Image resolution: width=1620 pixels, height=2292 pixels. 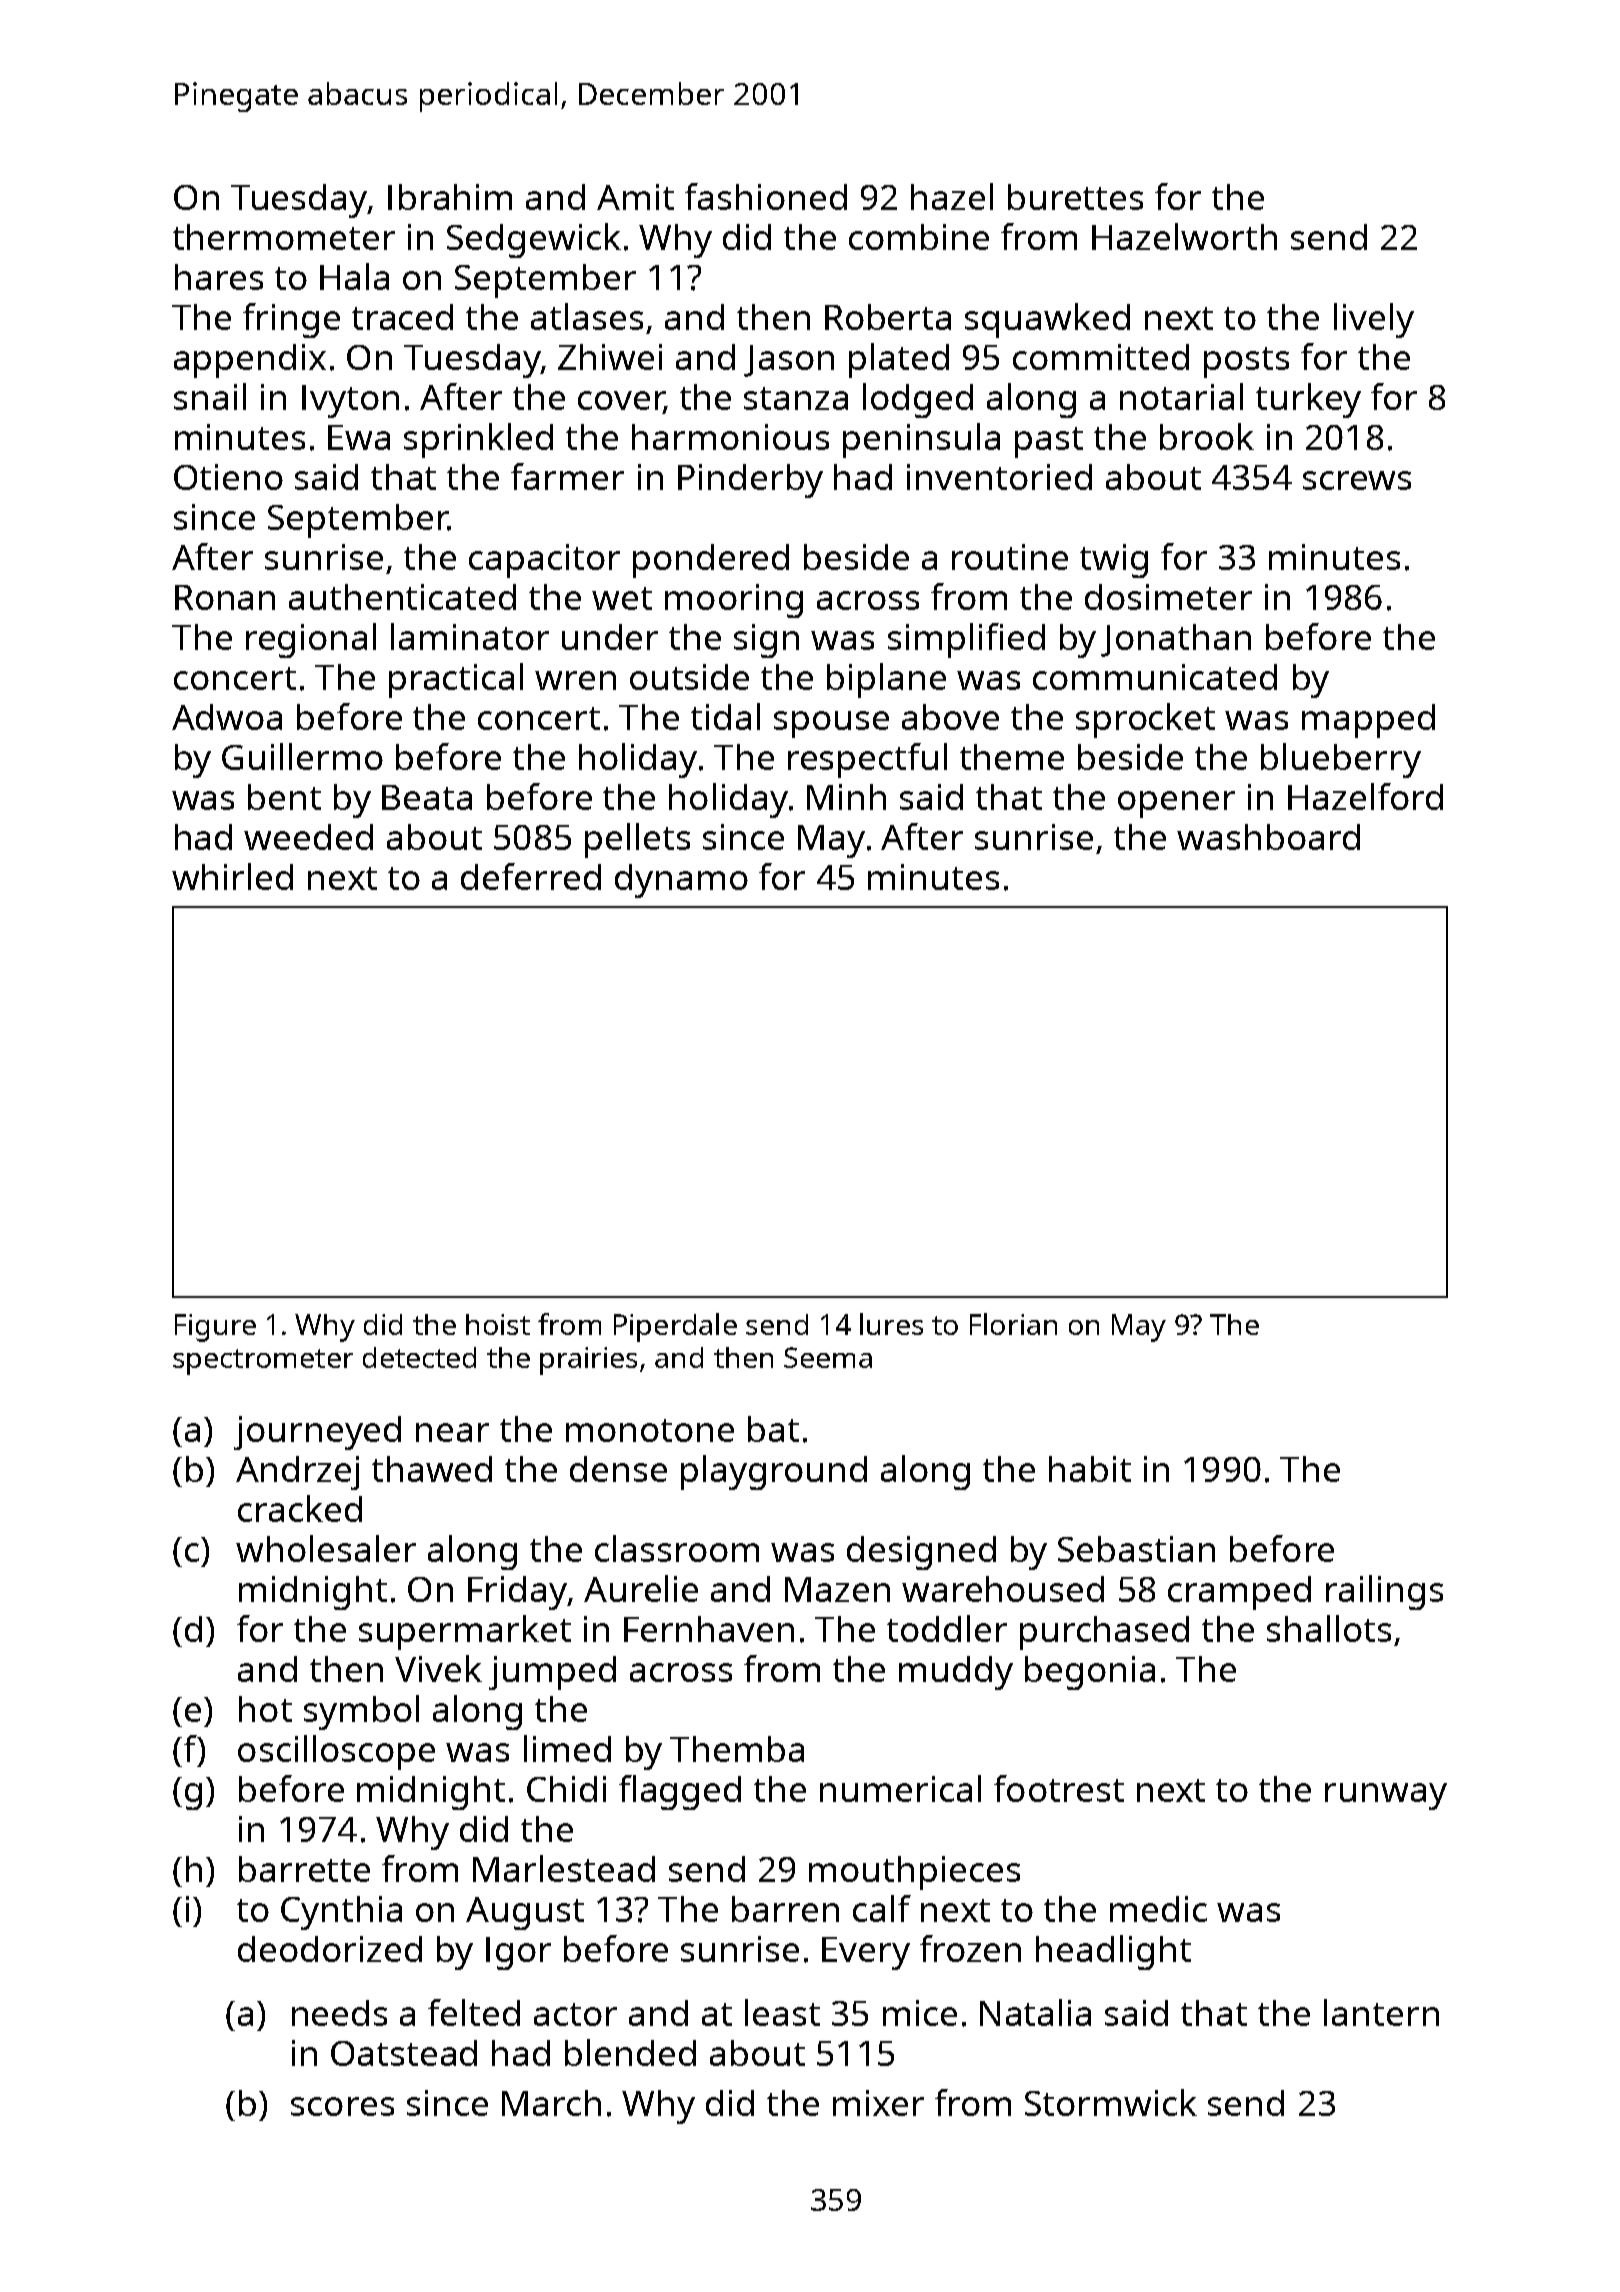 I want to click on past, so click(x=1049, y=442).
